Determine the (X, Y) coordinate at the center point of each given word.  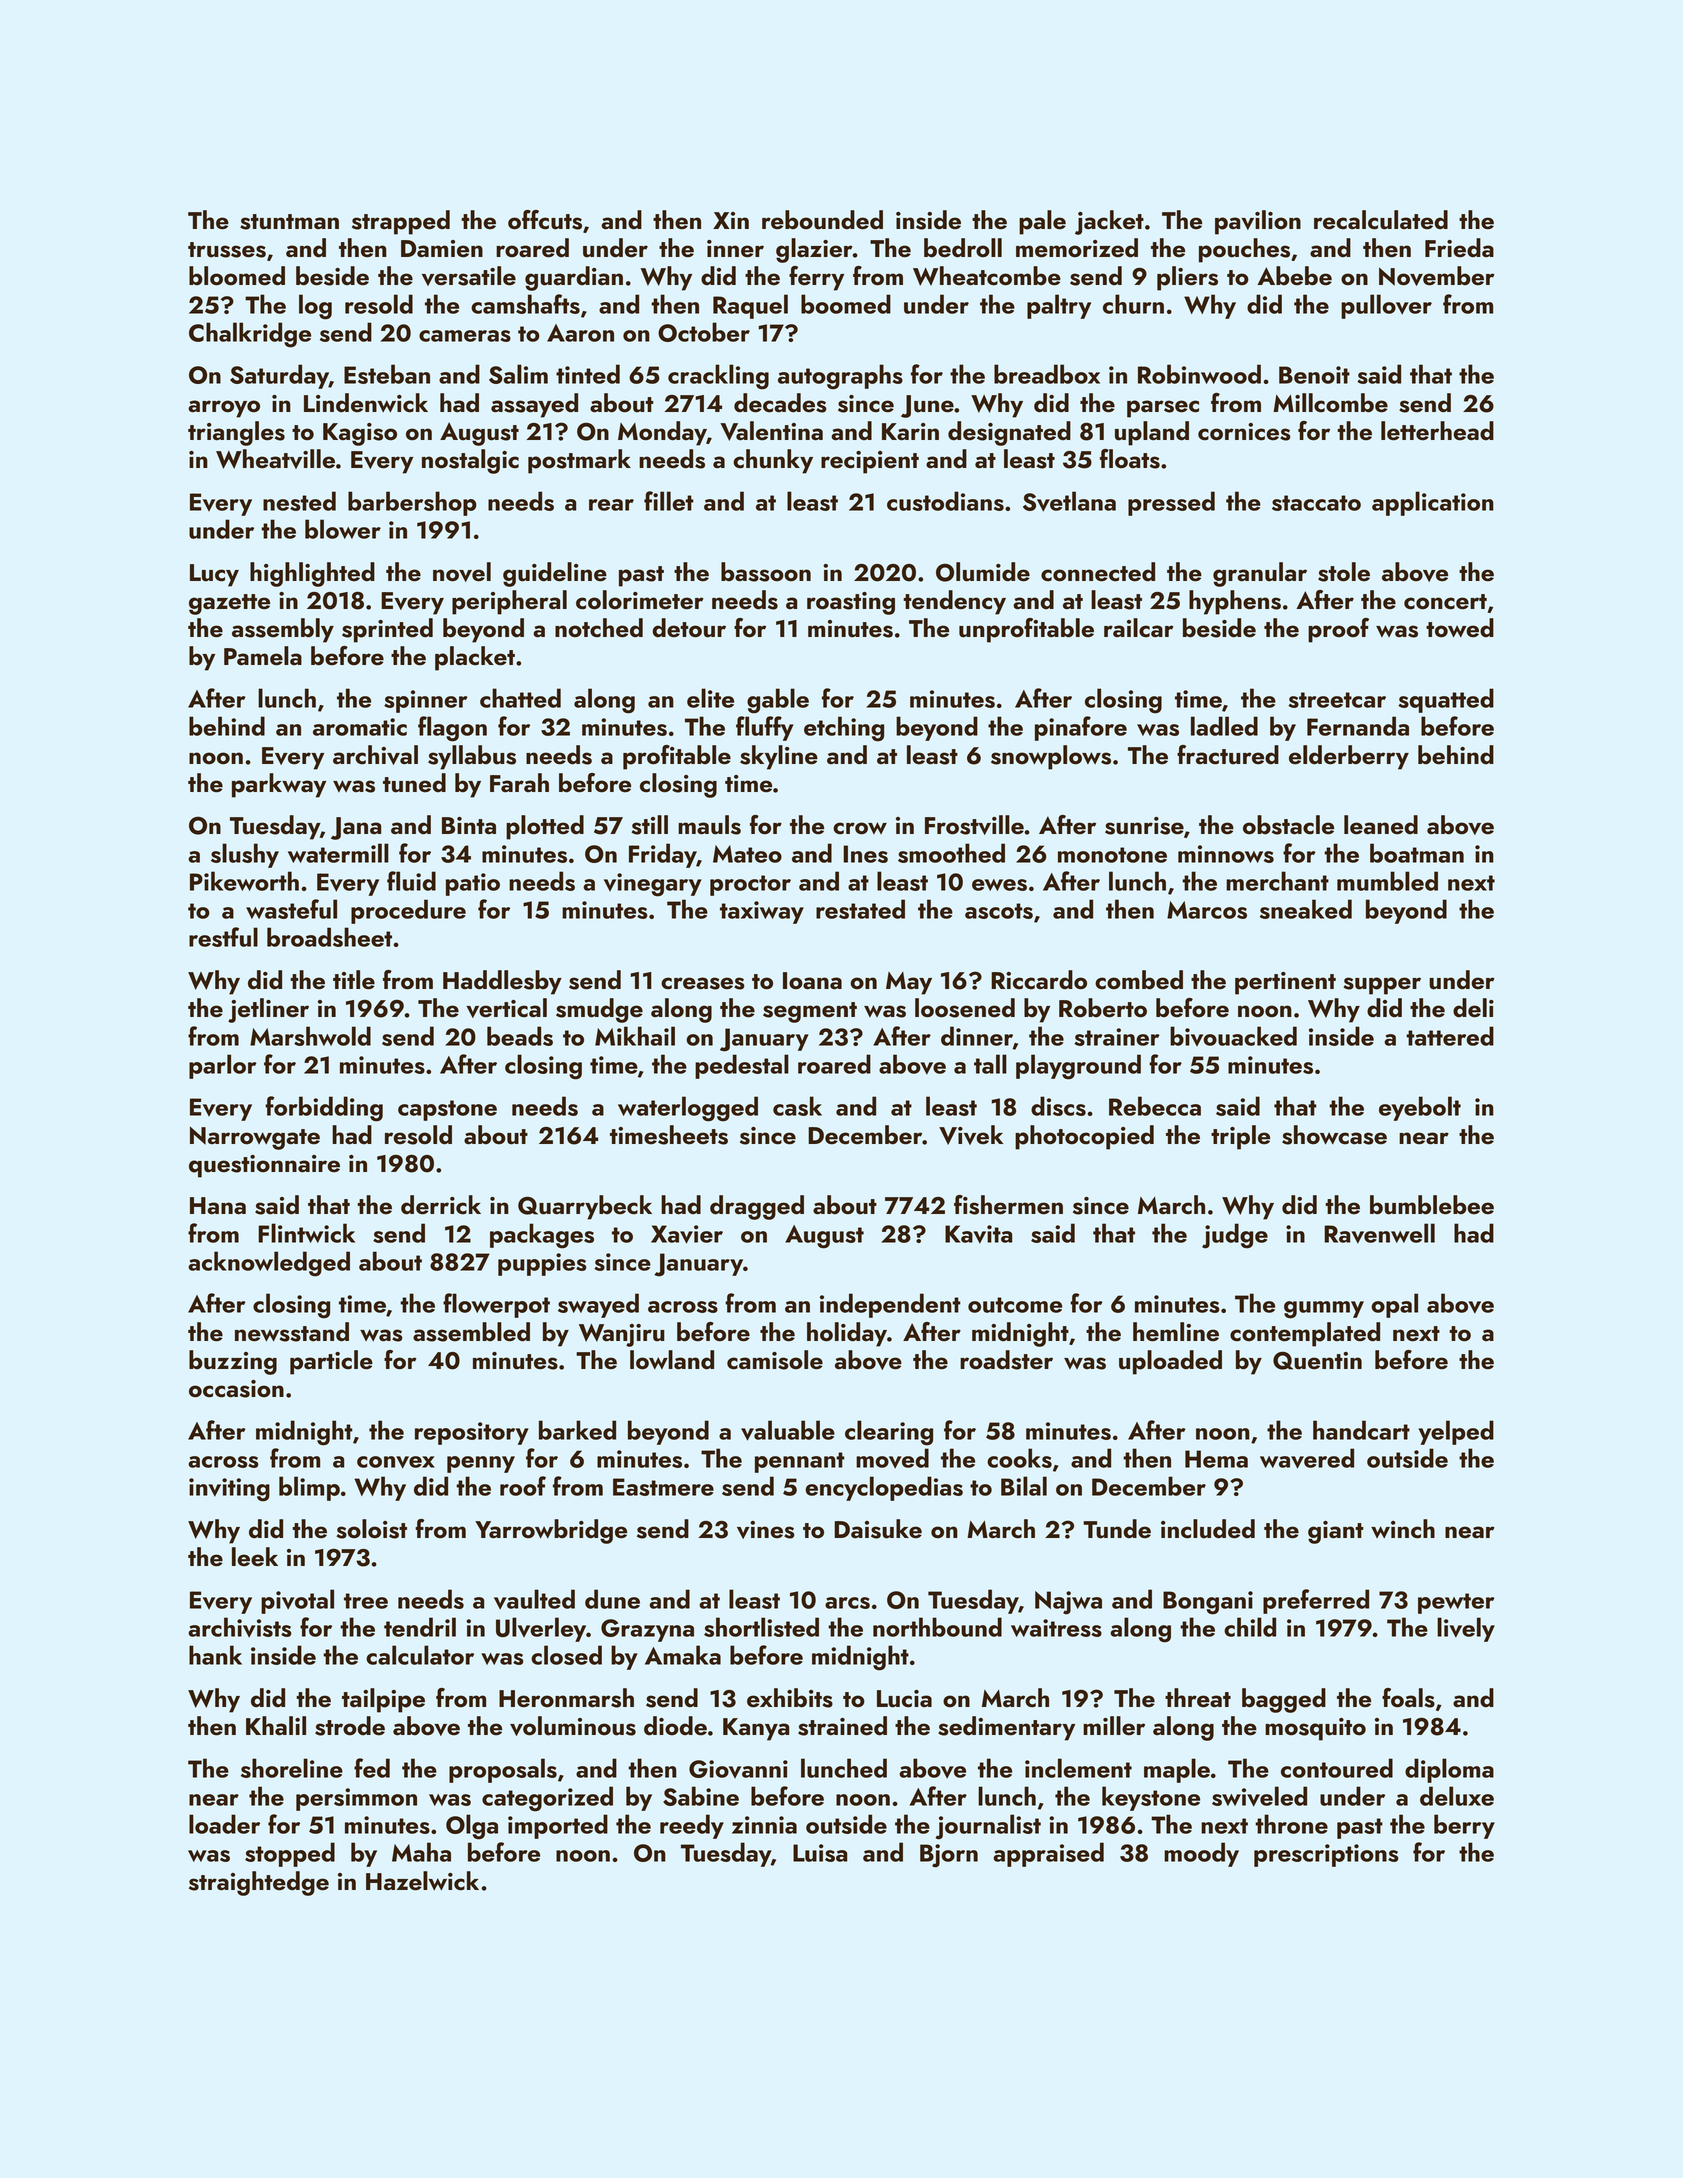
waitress (1056, 1628)
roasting (851, 603)
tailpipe (383, 1700)
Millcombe (1330, 403)
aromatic (360, 727)
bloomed (237, 276)
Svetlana (1069, 501)
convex (396, 1462)
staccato (1316, 503)
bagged (1284, 1700)
